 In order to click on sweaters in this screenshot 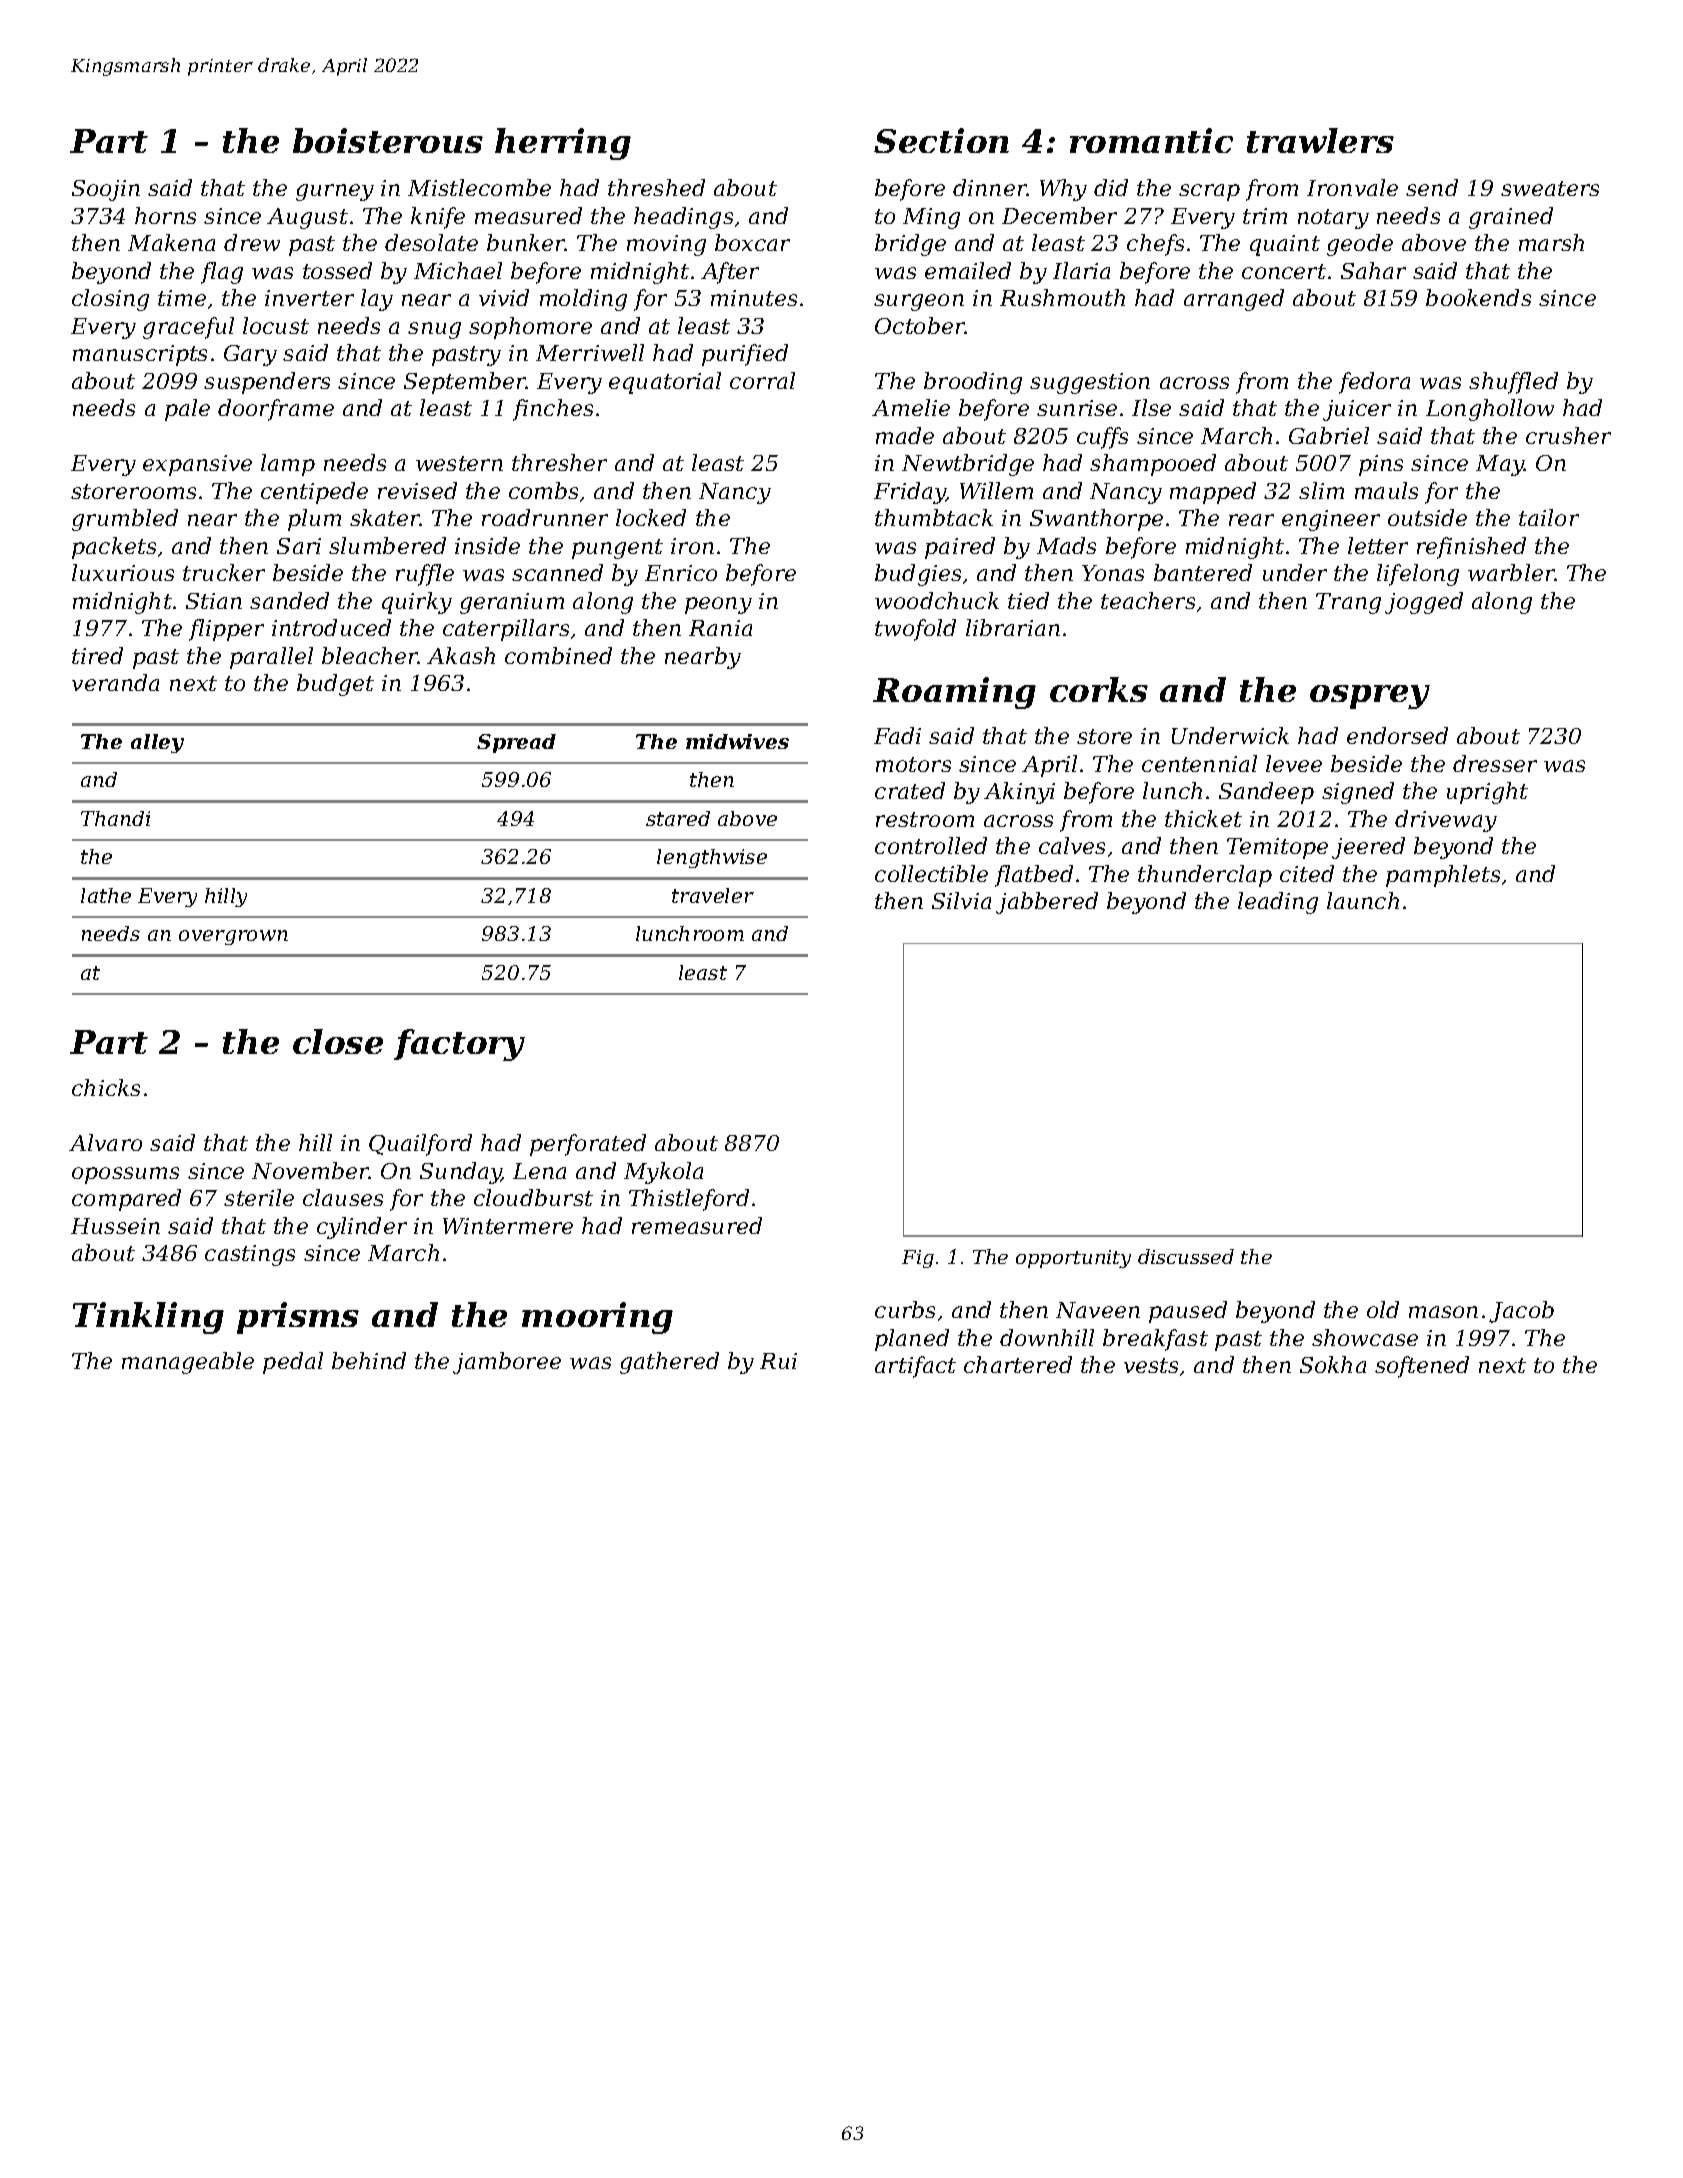, I will do `click(1550, 188)`.
